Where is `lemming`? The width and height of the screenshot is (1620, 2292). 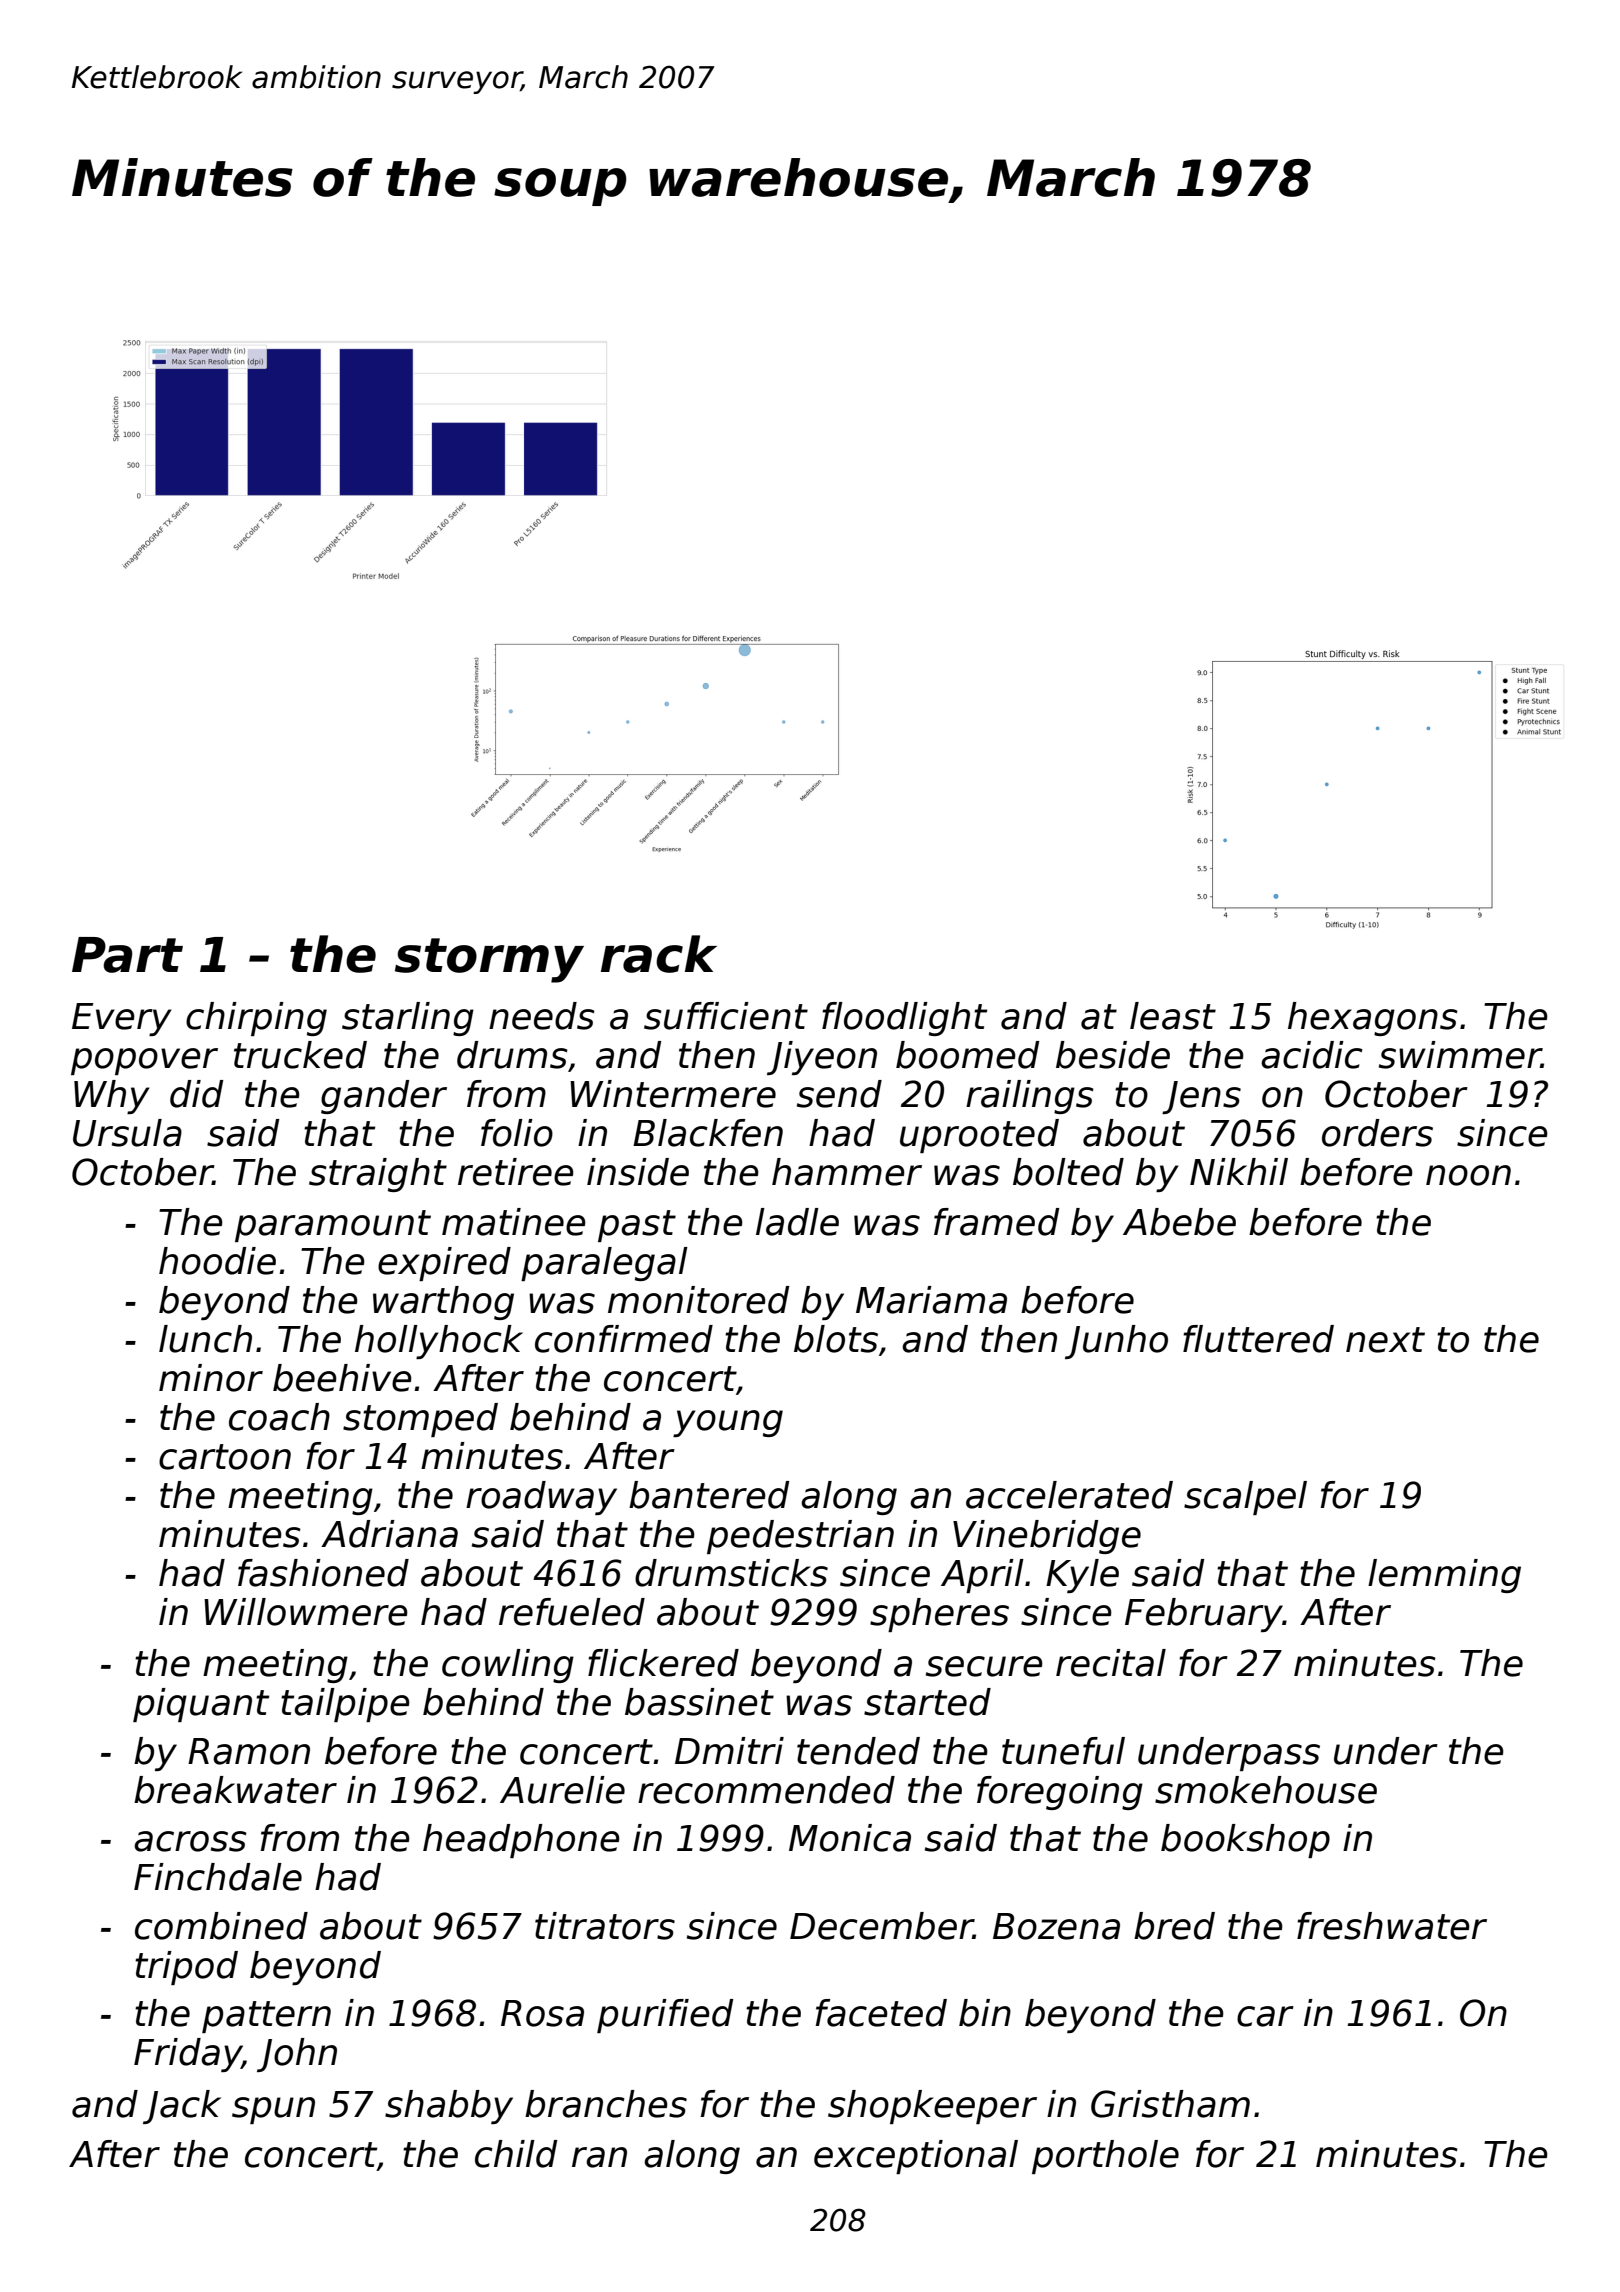
lemming is located at coordinates (1444, 1576).
